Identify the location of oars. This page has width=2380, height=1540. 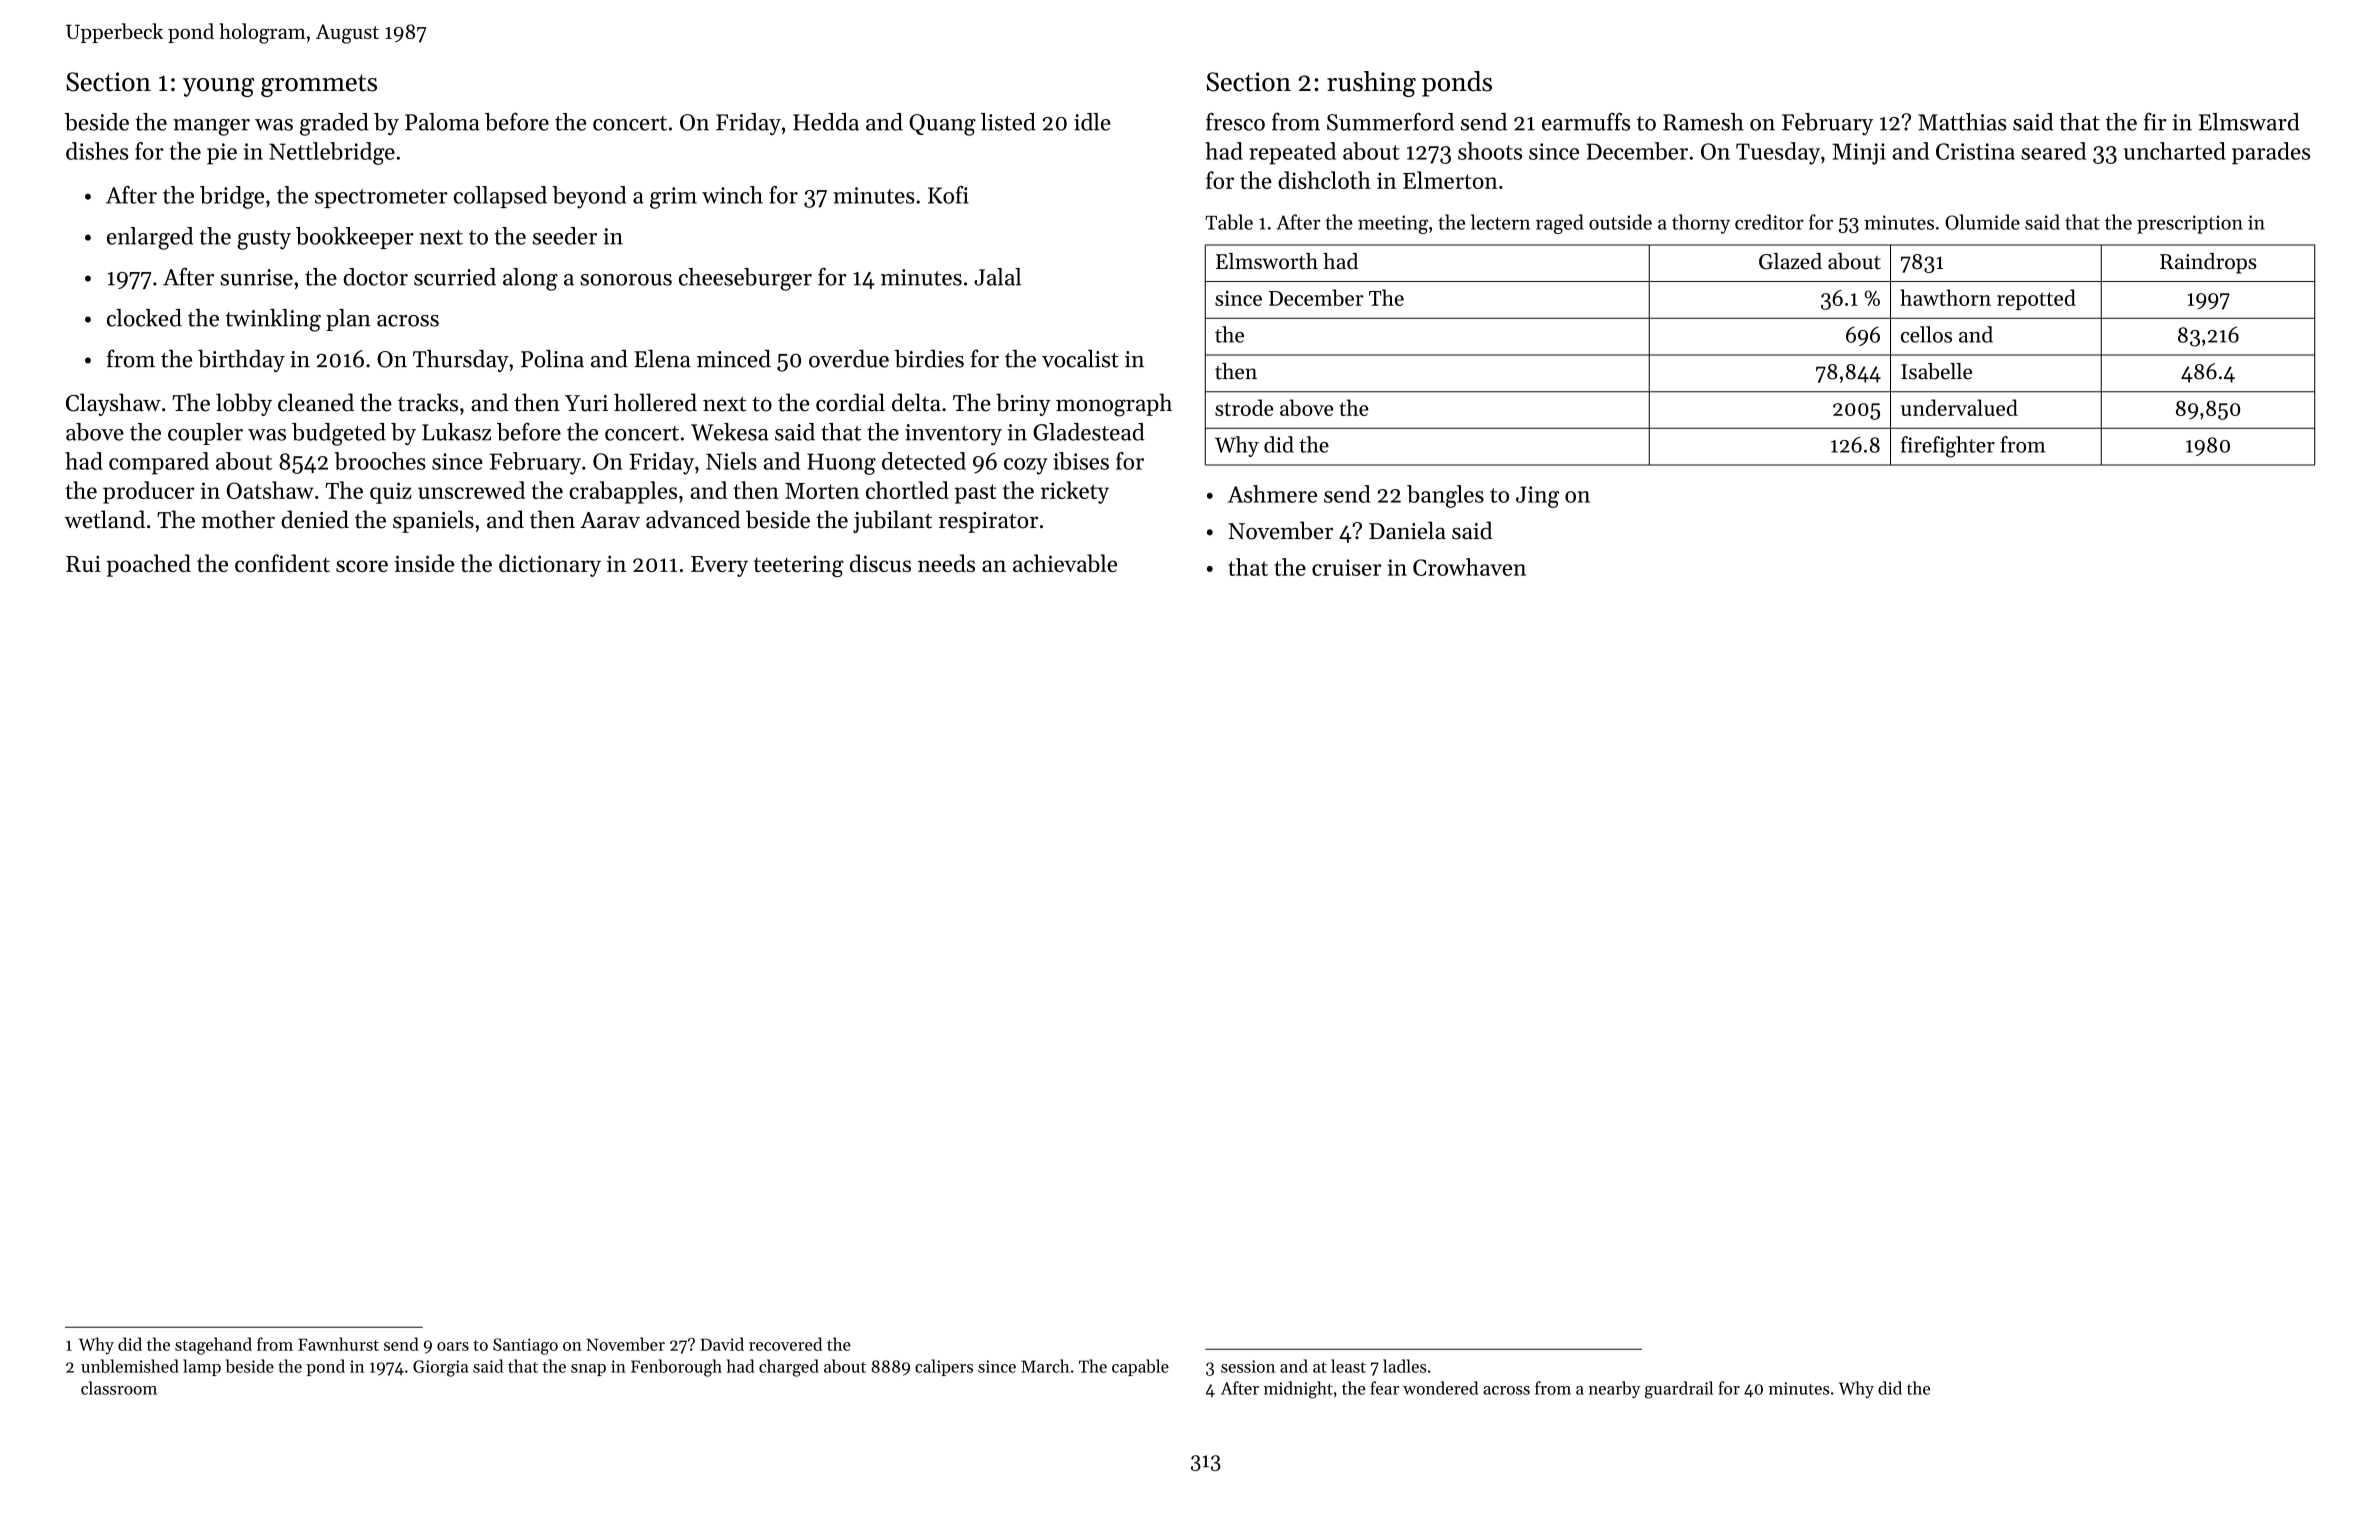
(453, 1346).
